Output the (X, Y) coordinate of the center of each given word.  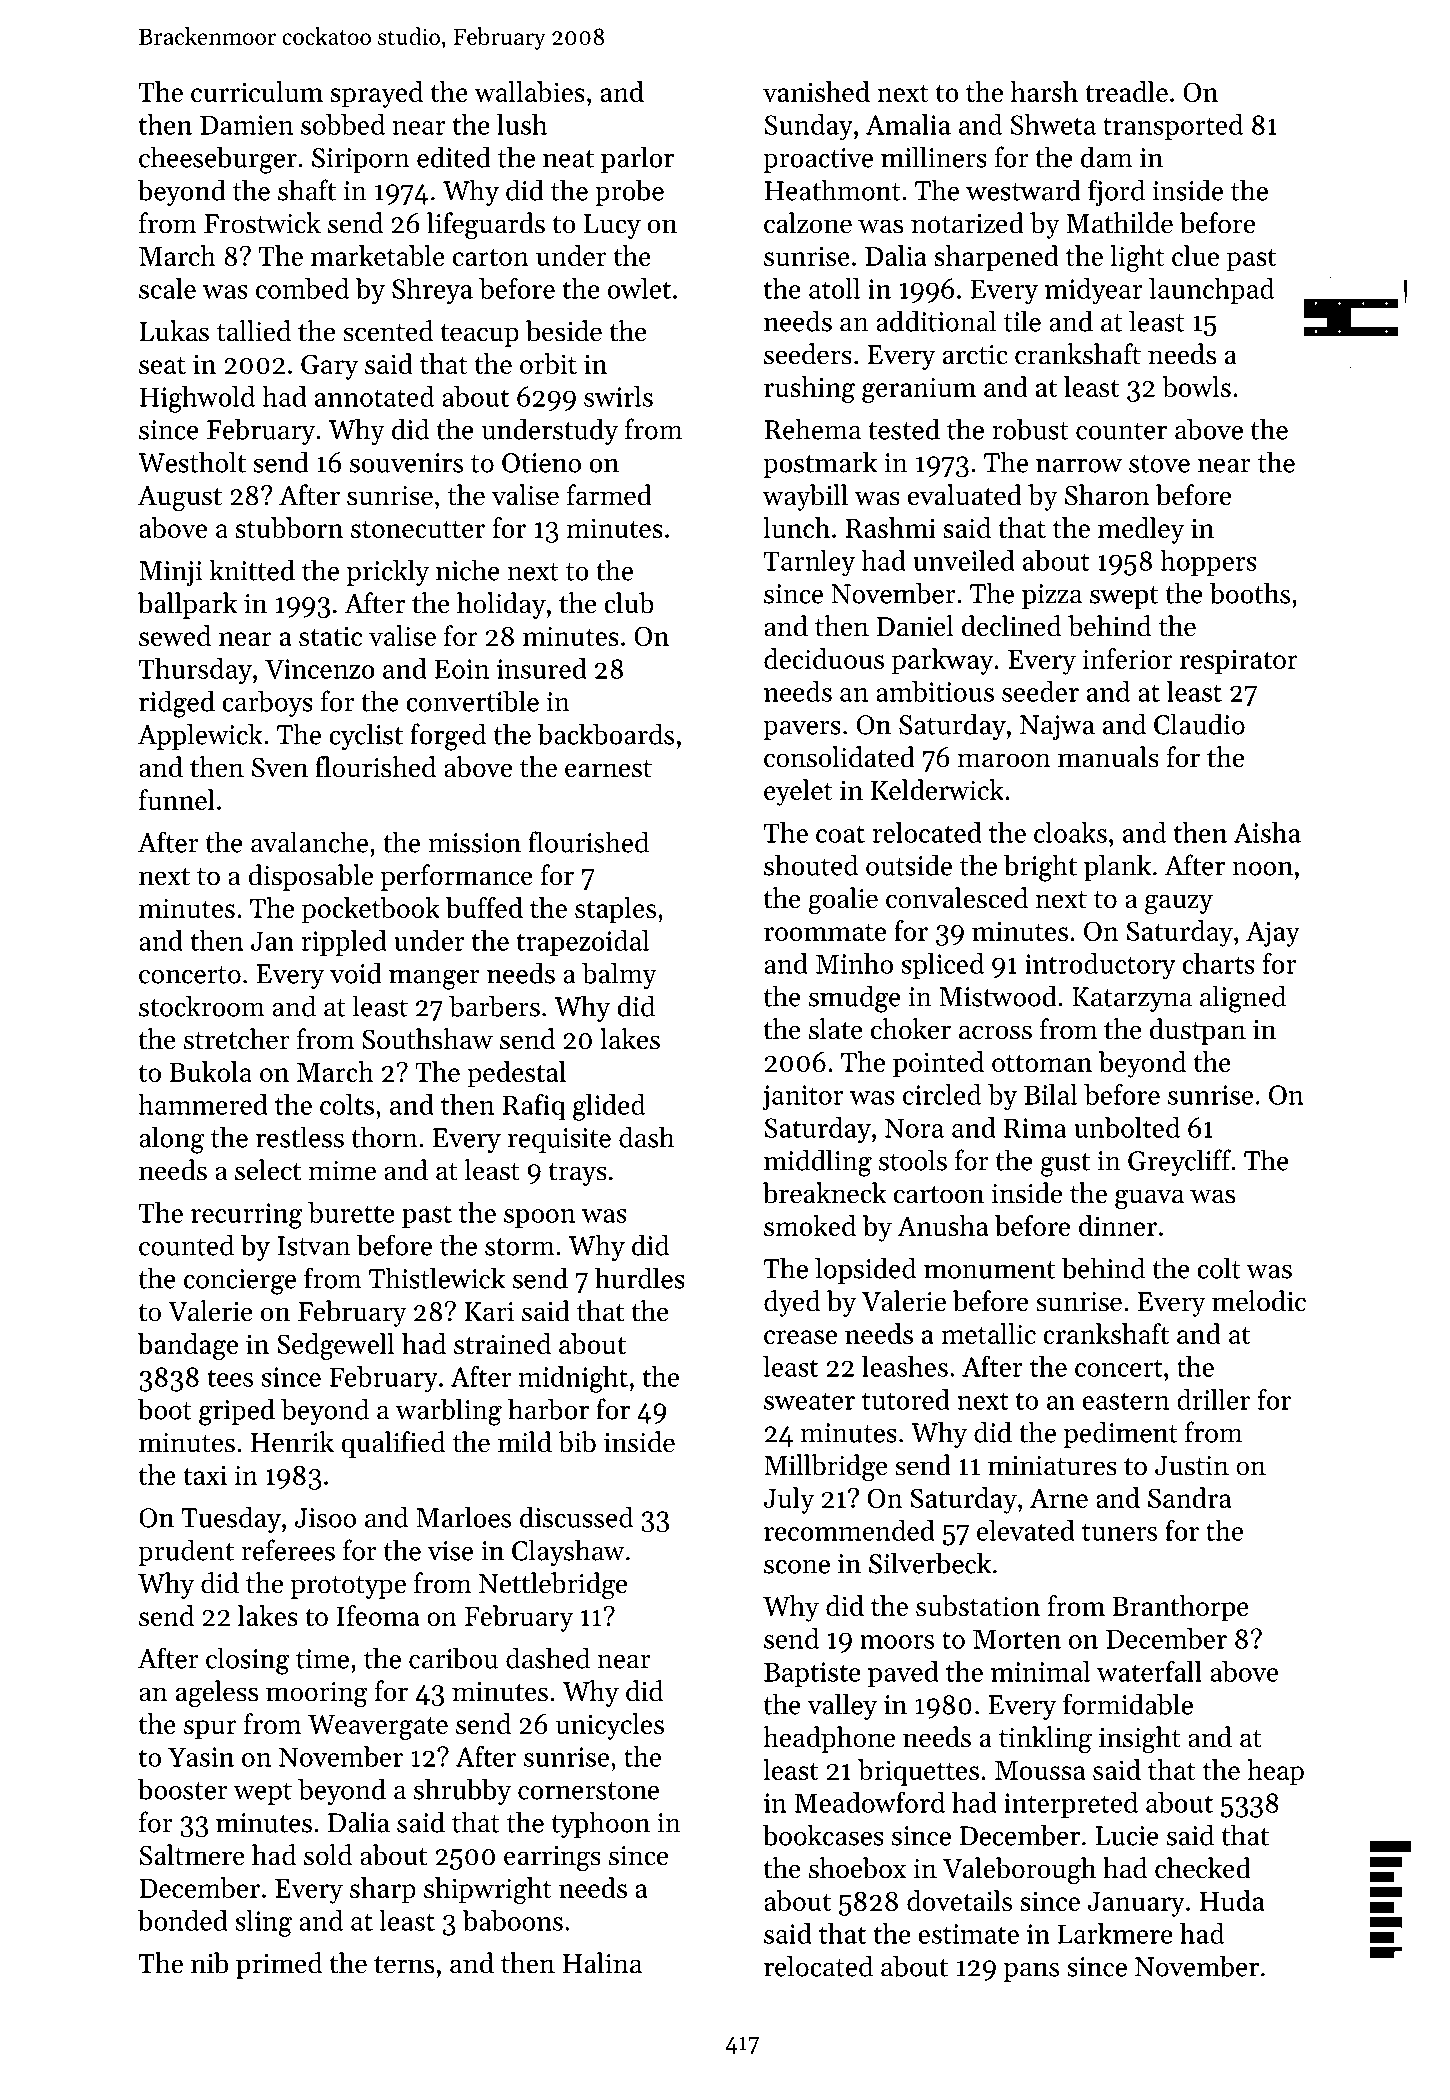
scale (167, 288)
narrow (1079, 466)
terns (404, 1965)
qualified (393, 1444)
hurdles (640, 1278)
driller (1213, 1399)
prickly (388, 572)
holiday (501, 605)
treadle (1126, 91)
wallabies (529, 91)
